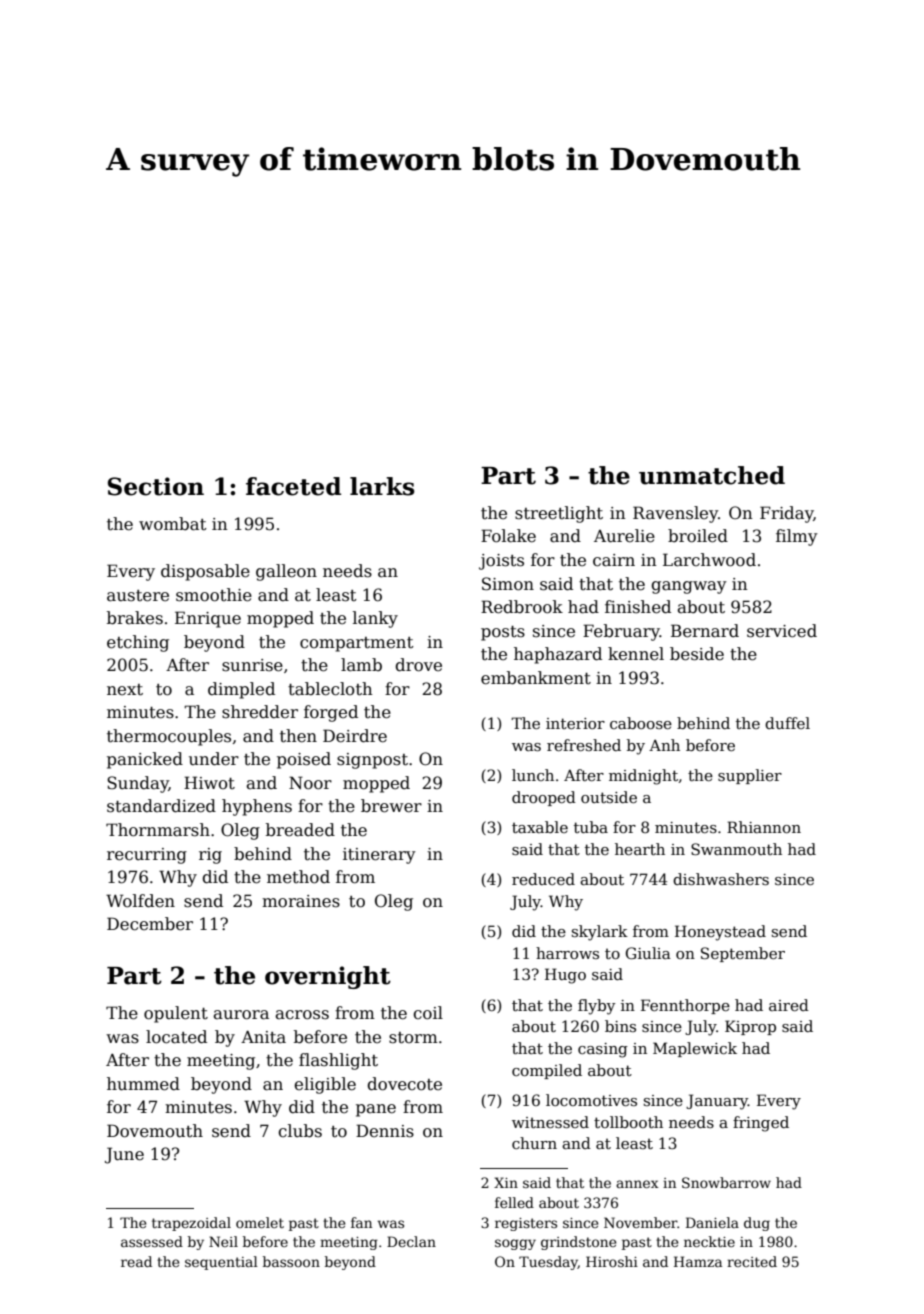 This screenshot has height=1314, width=924. I want to click on omelet, so click(260, 1222).
